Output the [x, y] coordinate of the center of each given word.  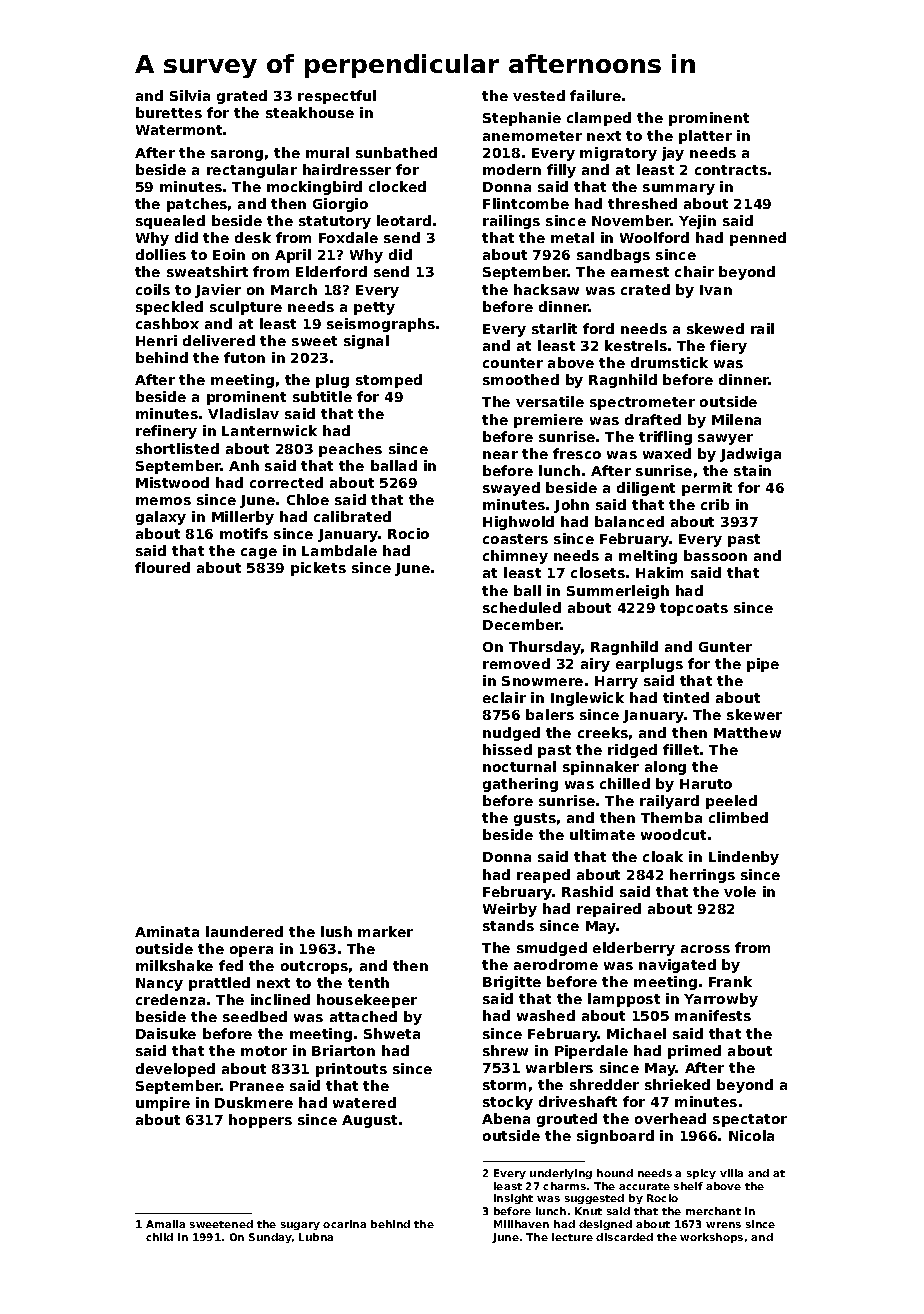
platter [705, 137]
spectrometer [642, 403]
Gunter [725, 647]
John [571, 506]
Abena [506, 1118]
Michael [636, 1033]
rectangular [252, 171]
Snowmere [542, 681]
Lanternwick [269, 430]
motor [264, 1051]
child [159, 1237]
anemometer [532, 136]
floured [162, 567]
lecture [572, 1237]
